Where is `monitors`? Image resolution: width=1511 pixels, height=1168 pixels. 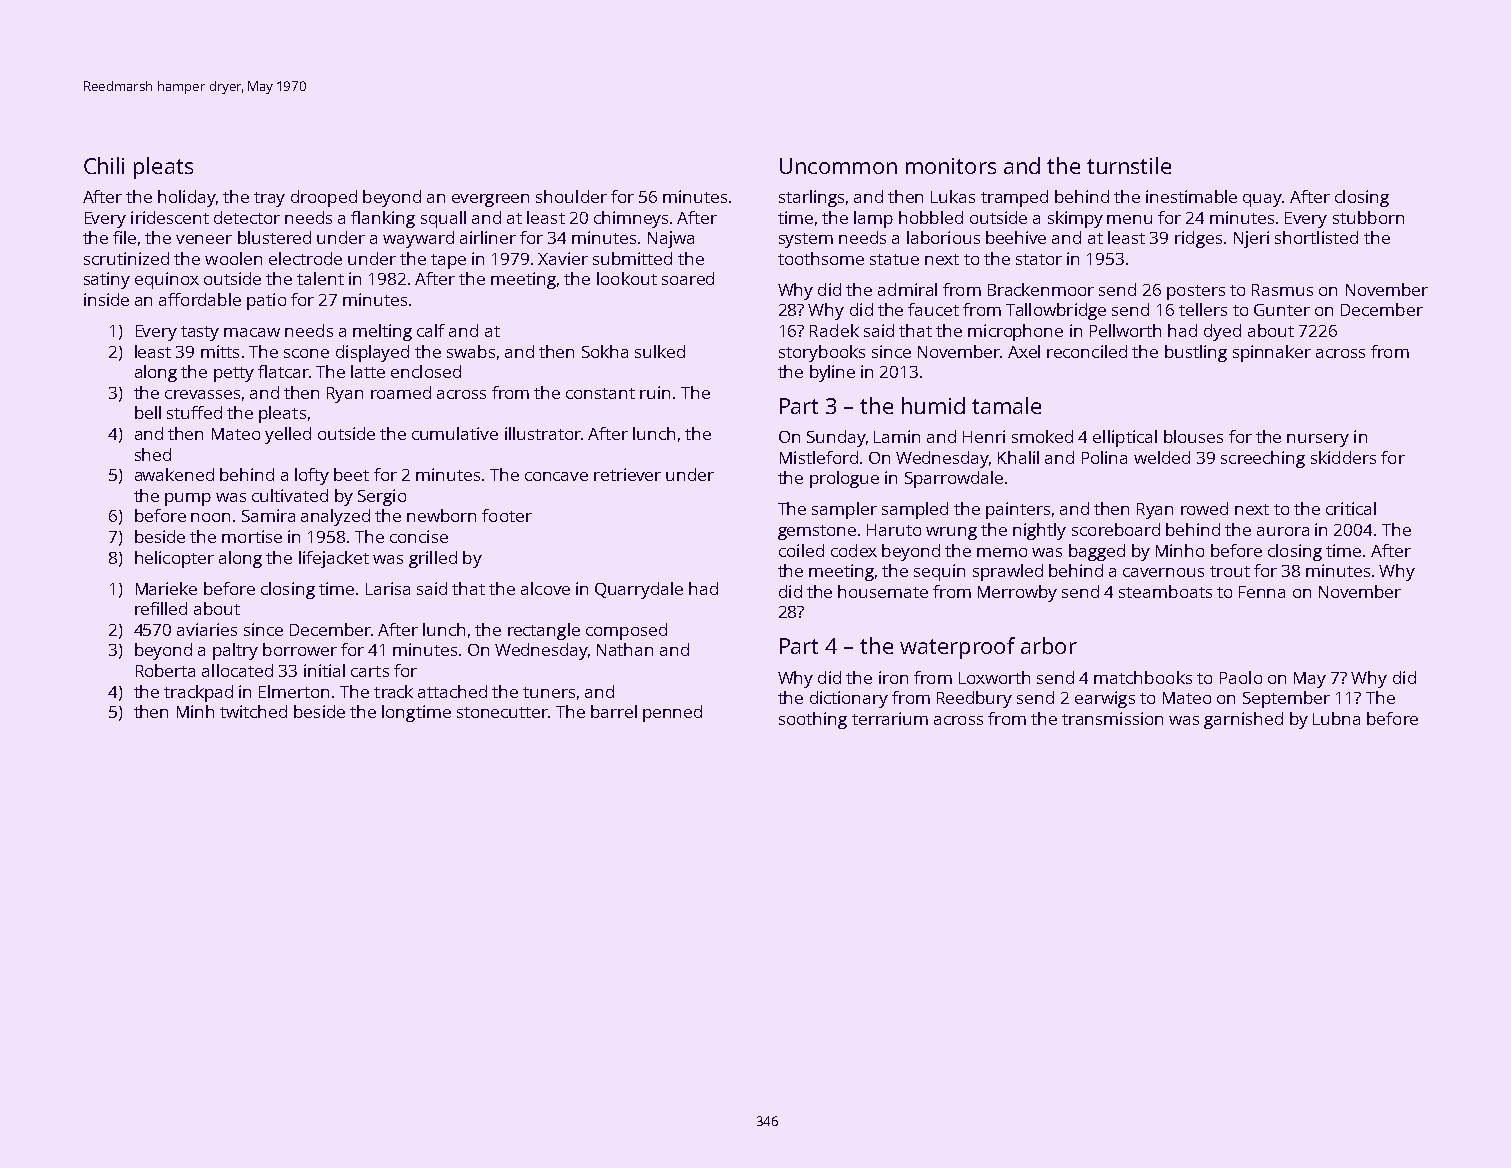
monitors is located at coordinates (951, 166).
